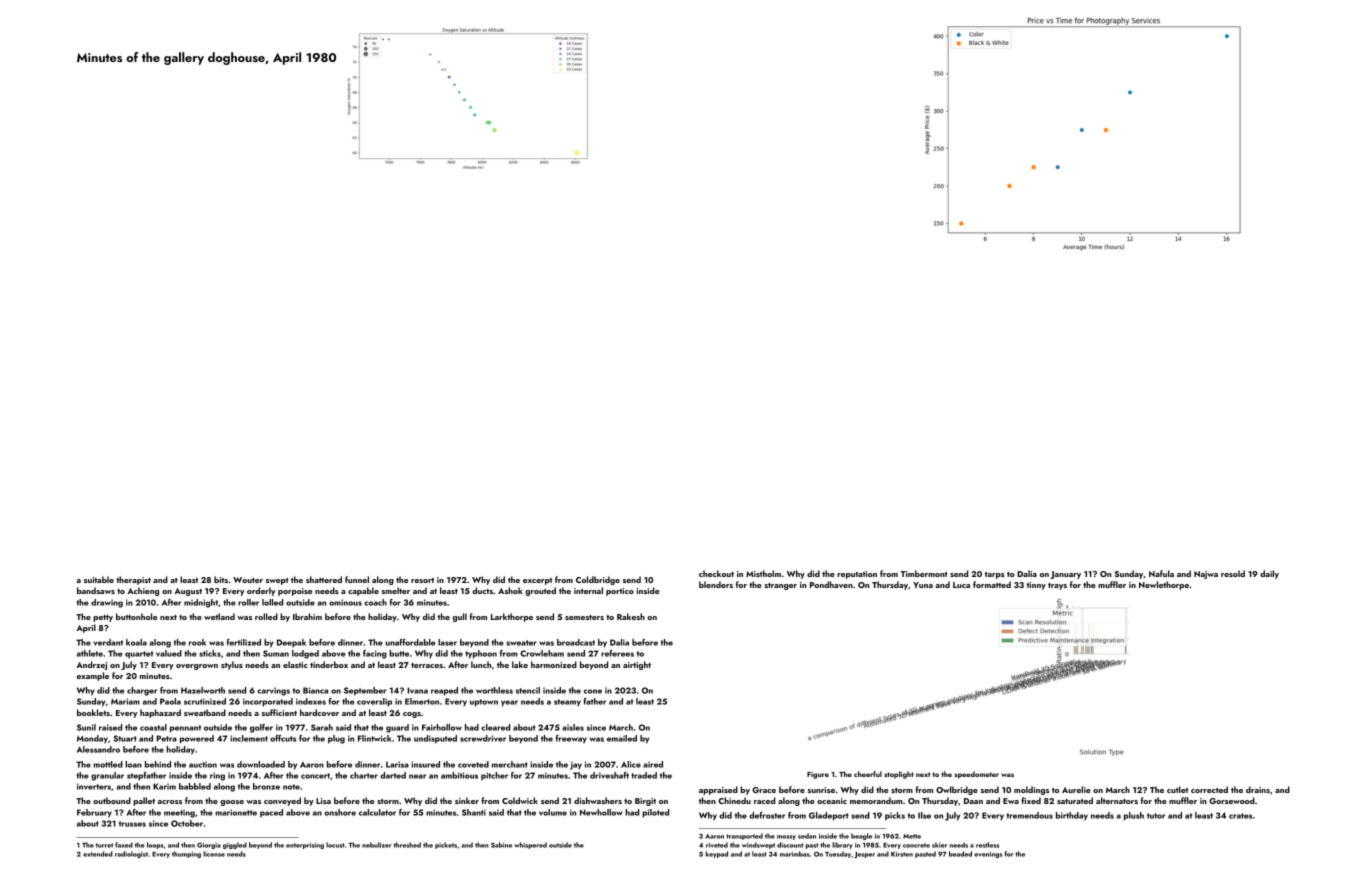  I want to click on trays, so click(1057, 586).
